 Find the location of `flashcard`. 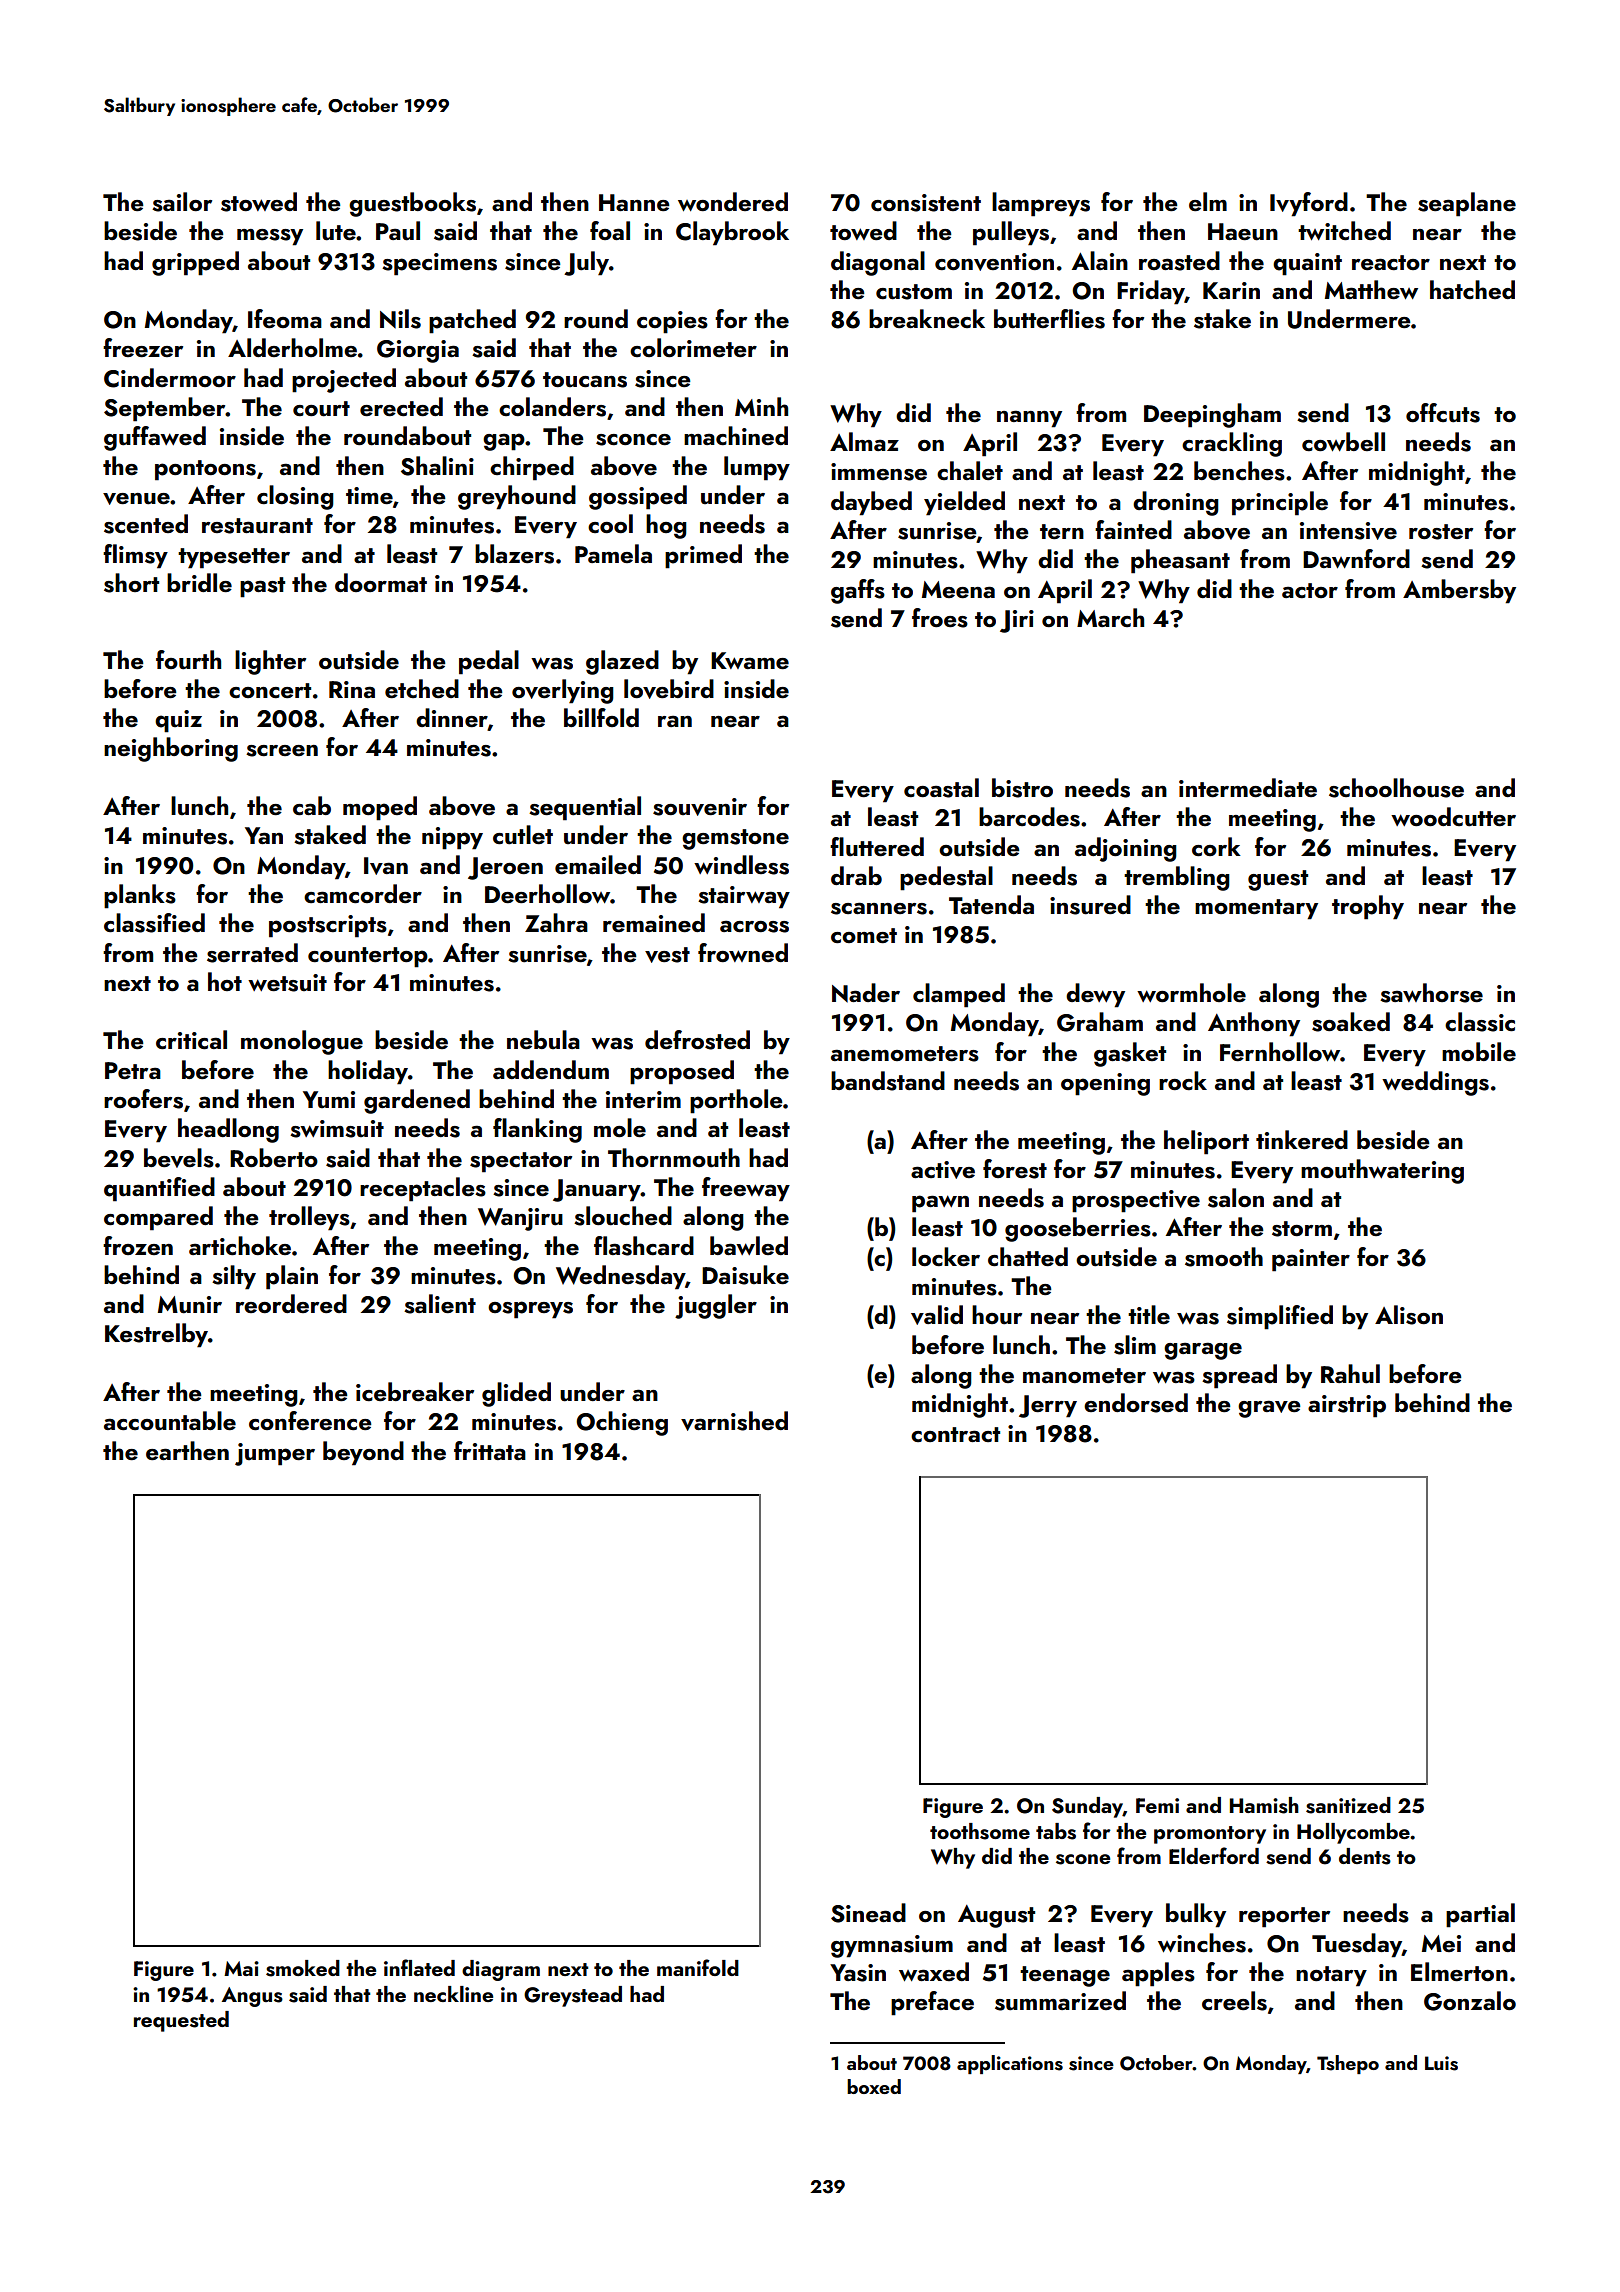

flashcard is located at coordinates (644, 1246).
